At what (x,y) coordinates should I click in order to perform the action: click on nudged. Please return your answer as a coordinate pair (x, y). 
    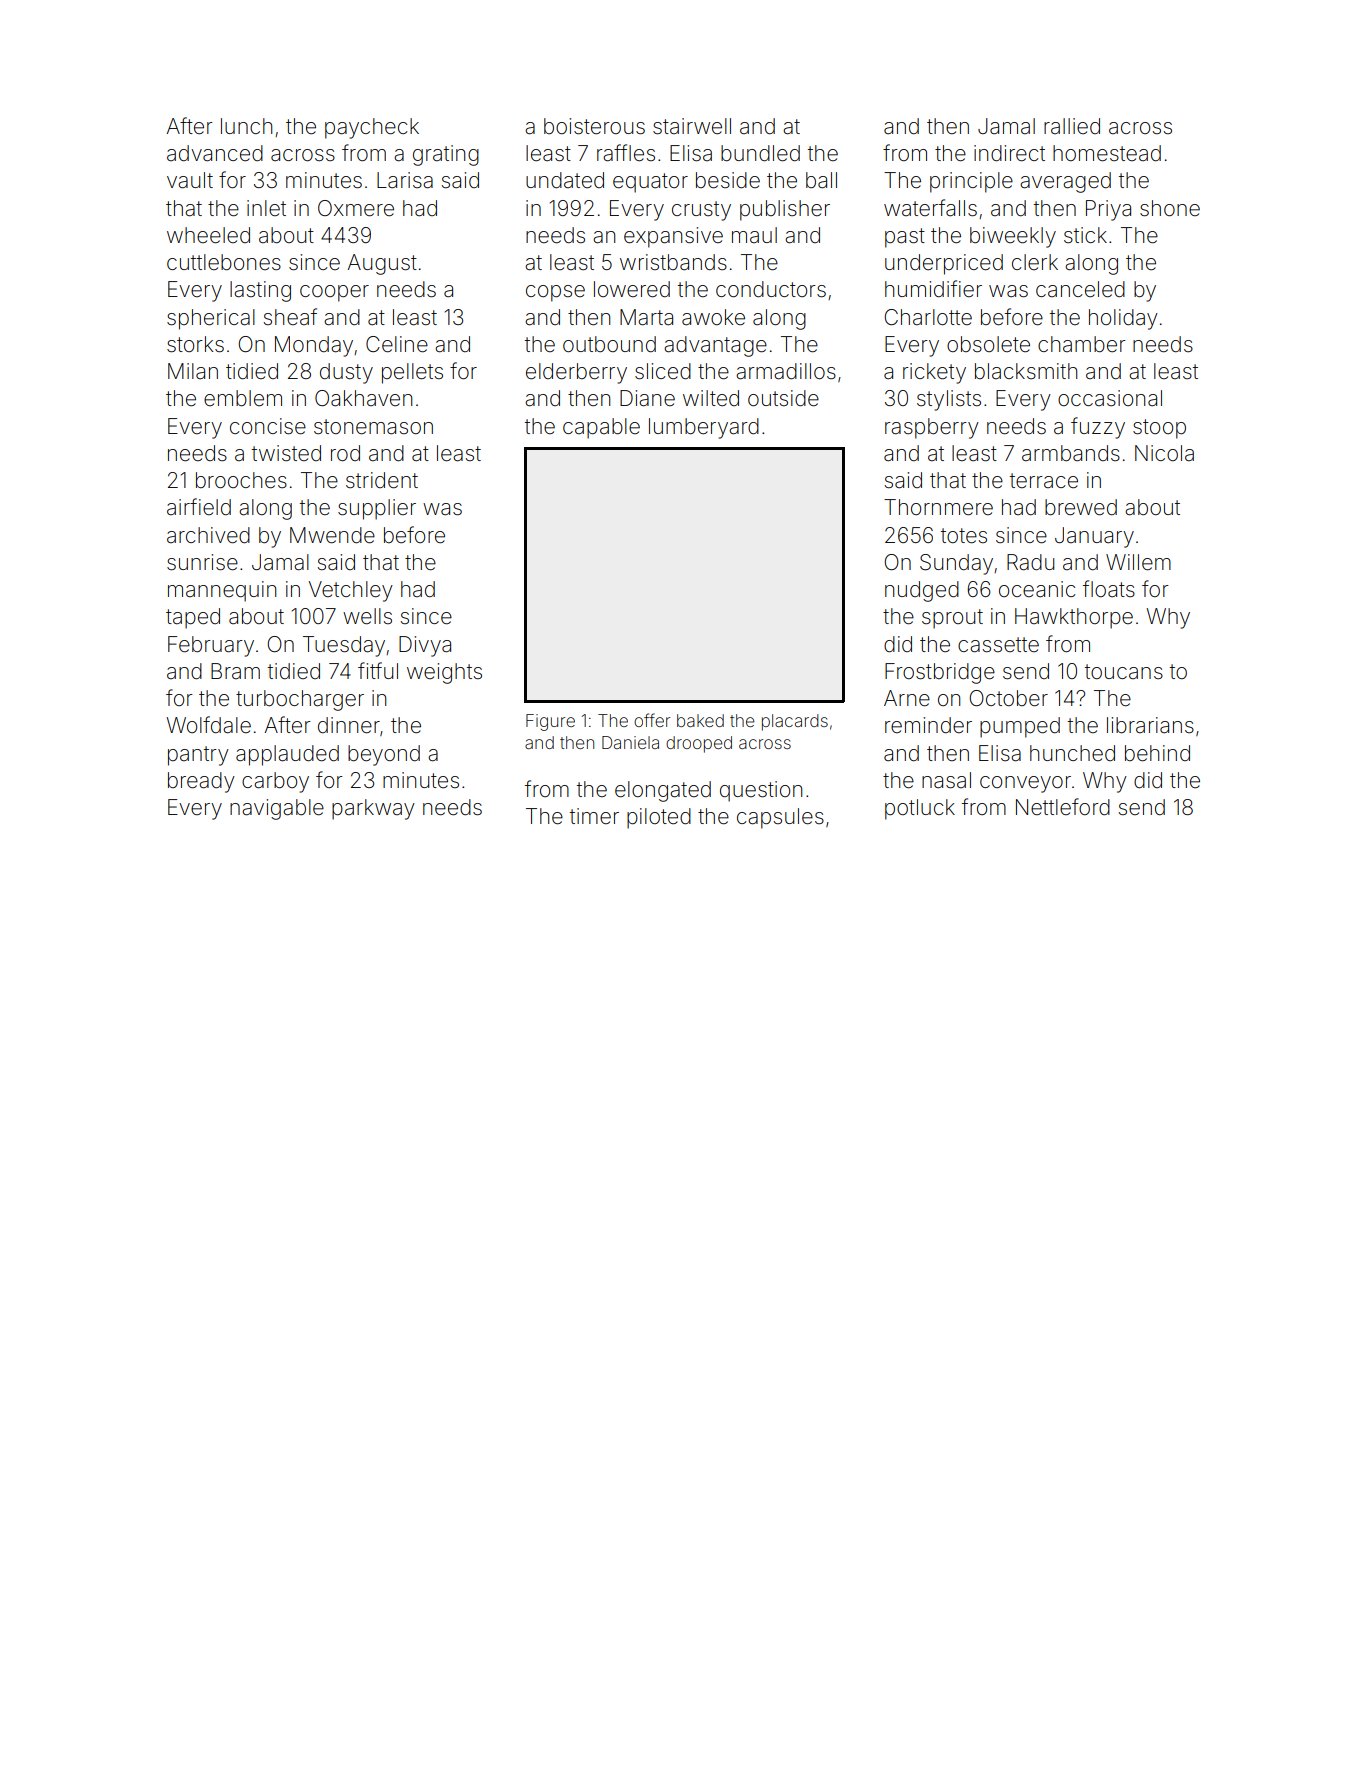
    Looking at the image, I should click on (922, 591).
